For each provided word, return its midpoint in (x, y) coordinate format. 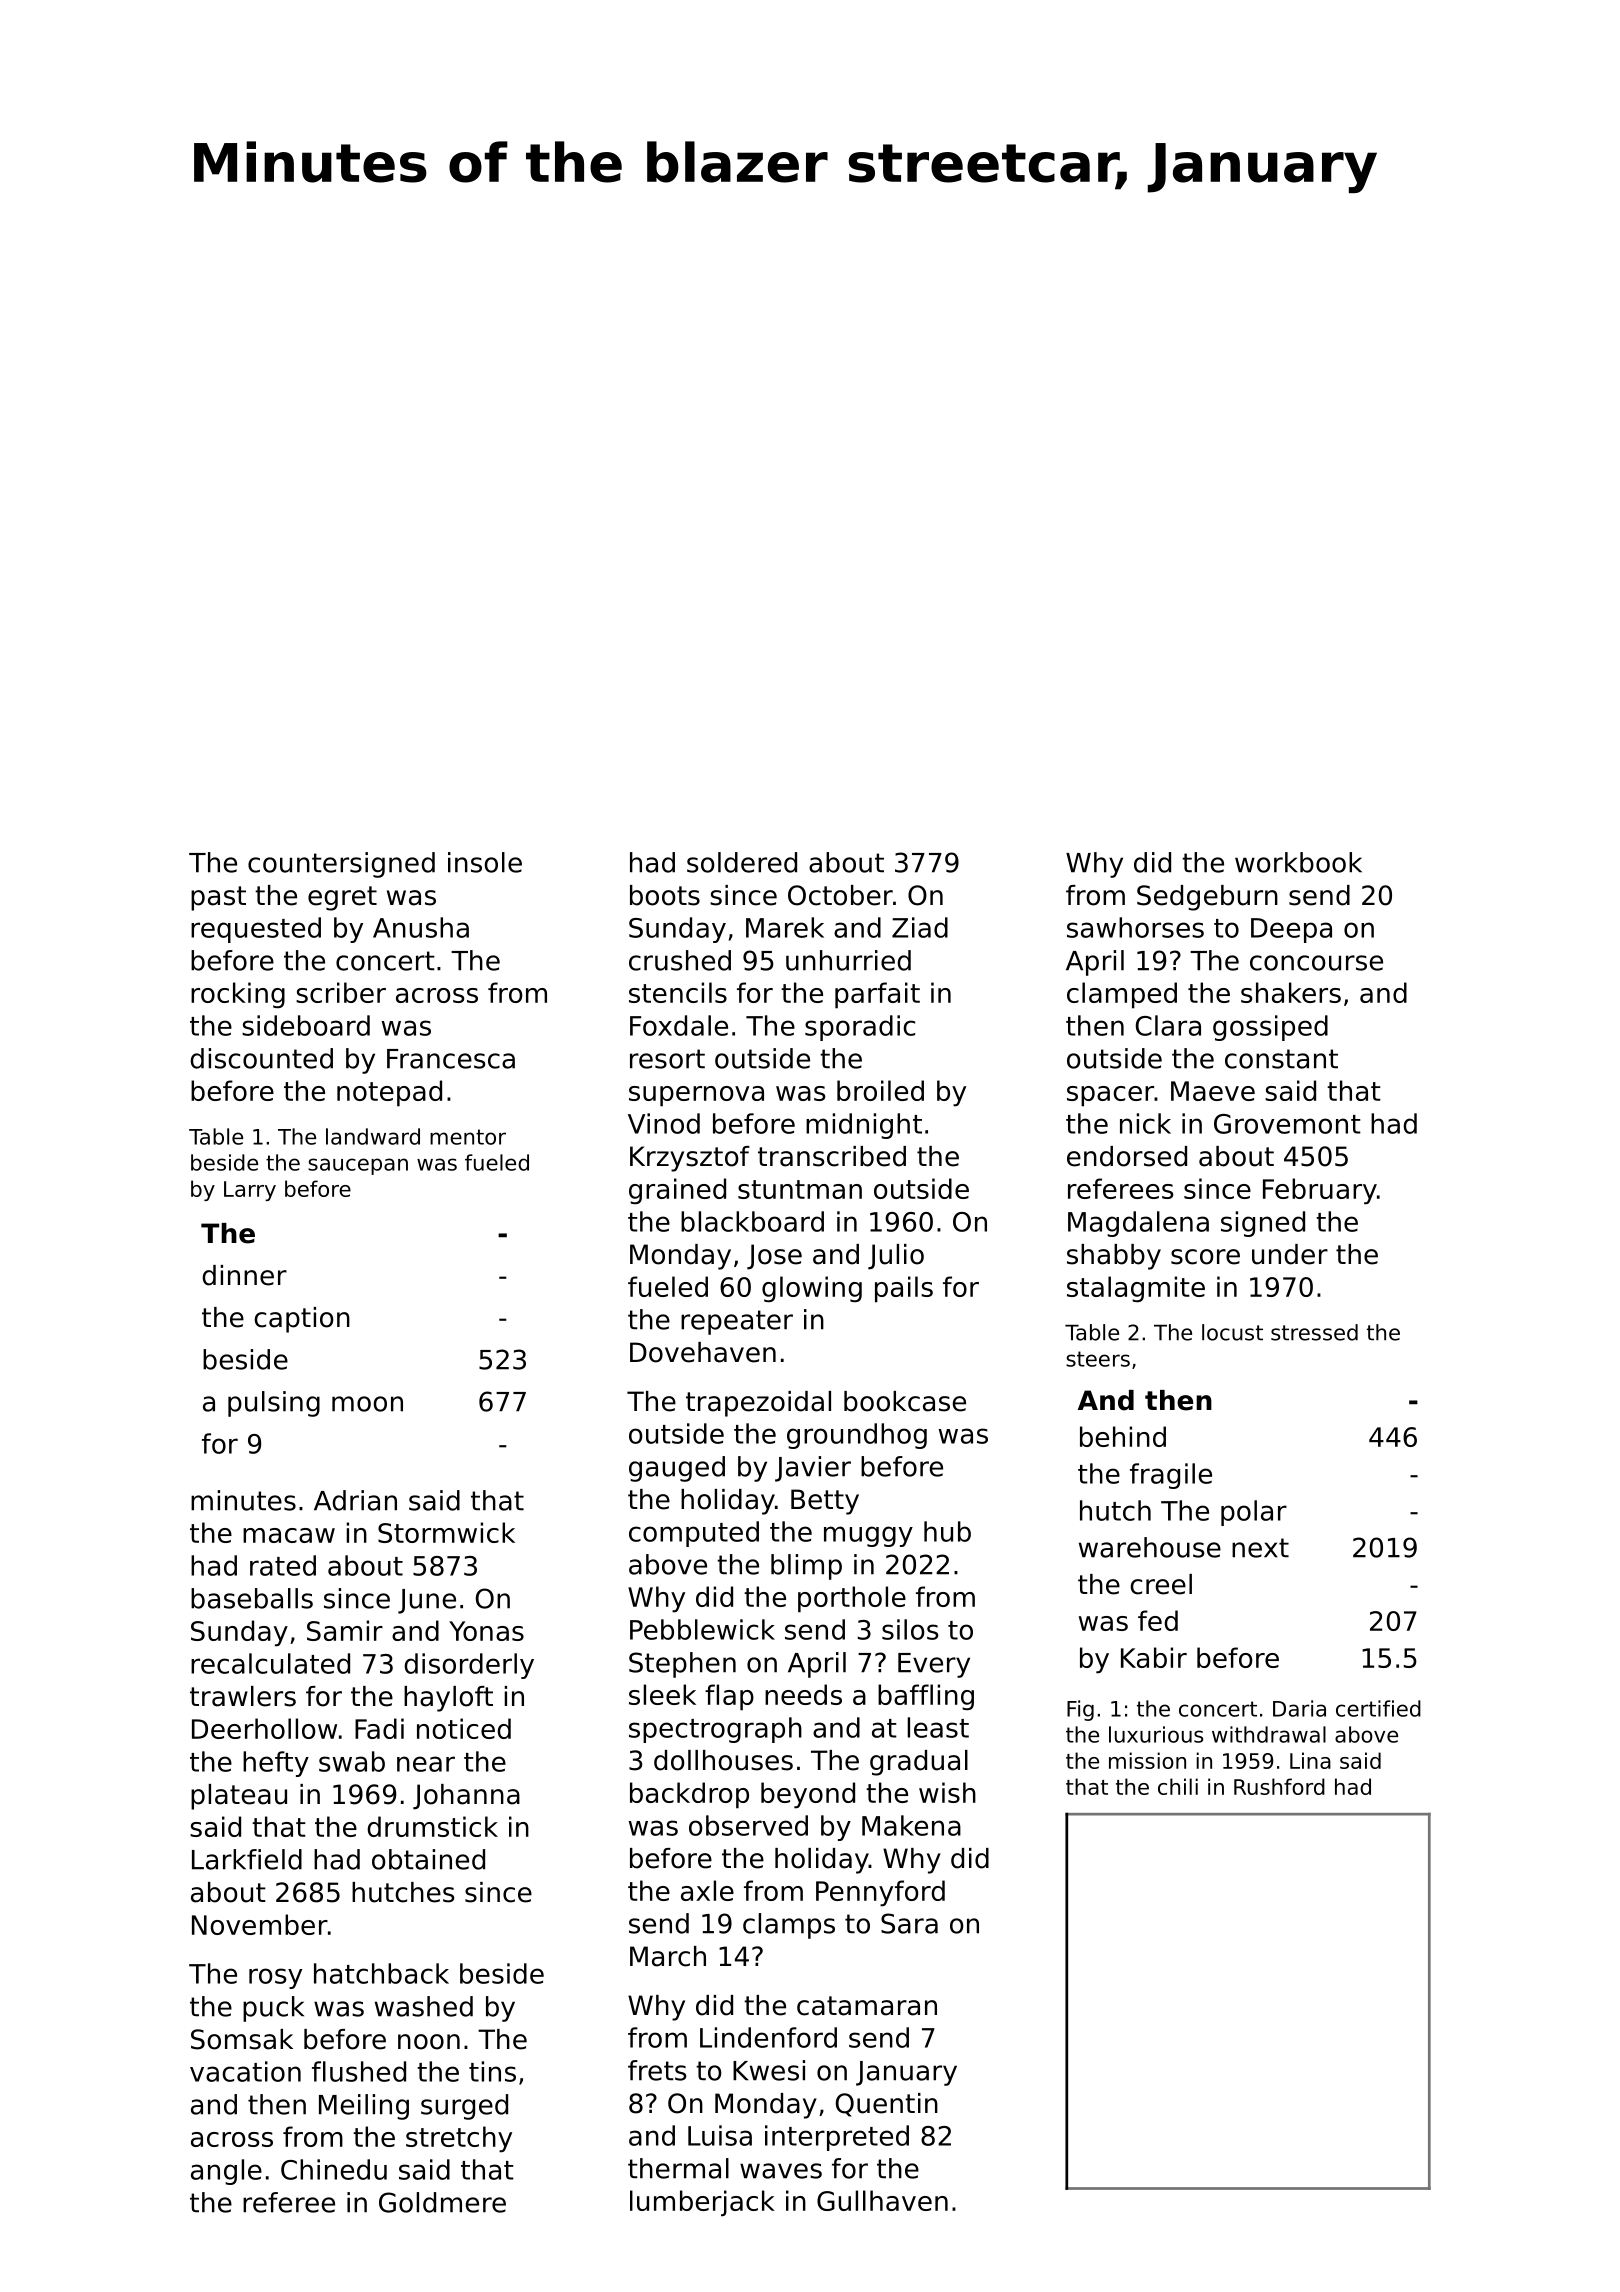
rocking (238, 995)
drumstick (432, 1826)
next (1260, 1548)
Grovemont (1287, 1124)
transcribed (832, 1156)
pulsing (274, 1404)
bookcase (905, 1401)
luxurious (1156, 1734)
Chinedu (334, 2169)
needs (803, 1694)
